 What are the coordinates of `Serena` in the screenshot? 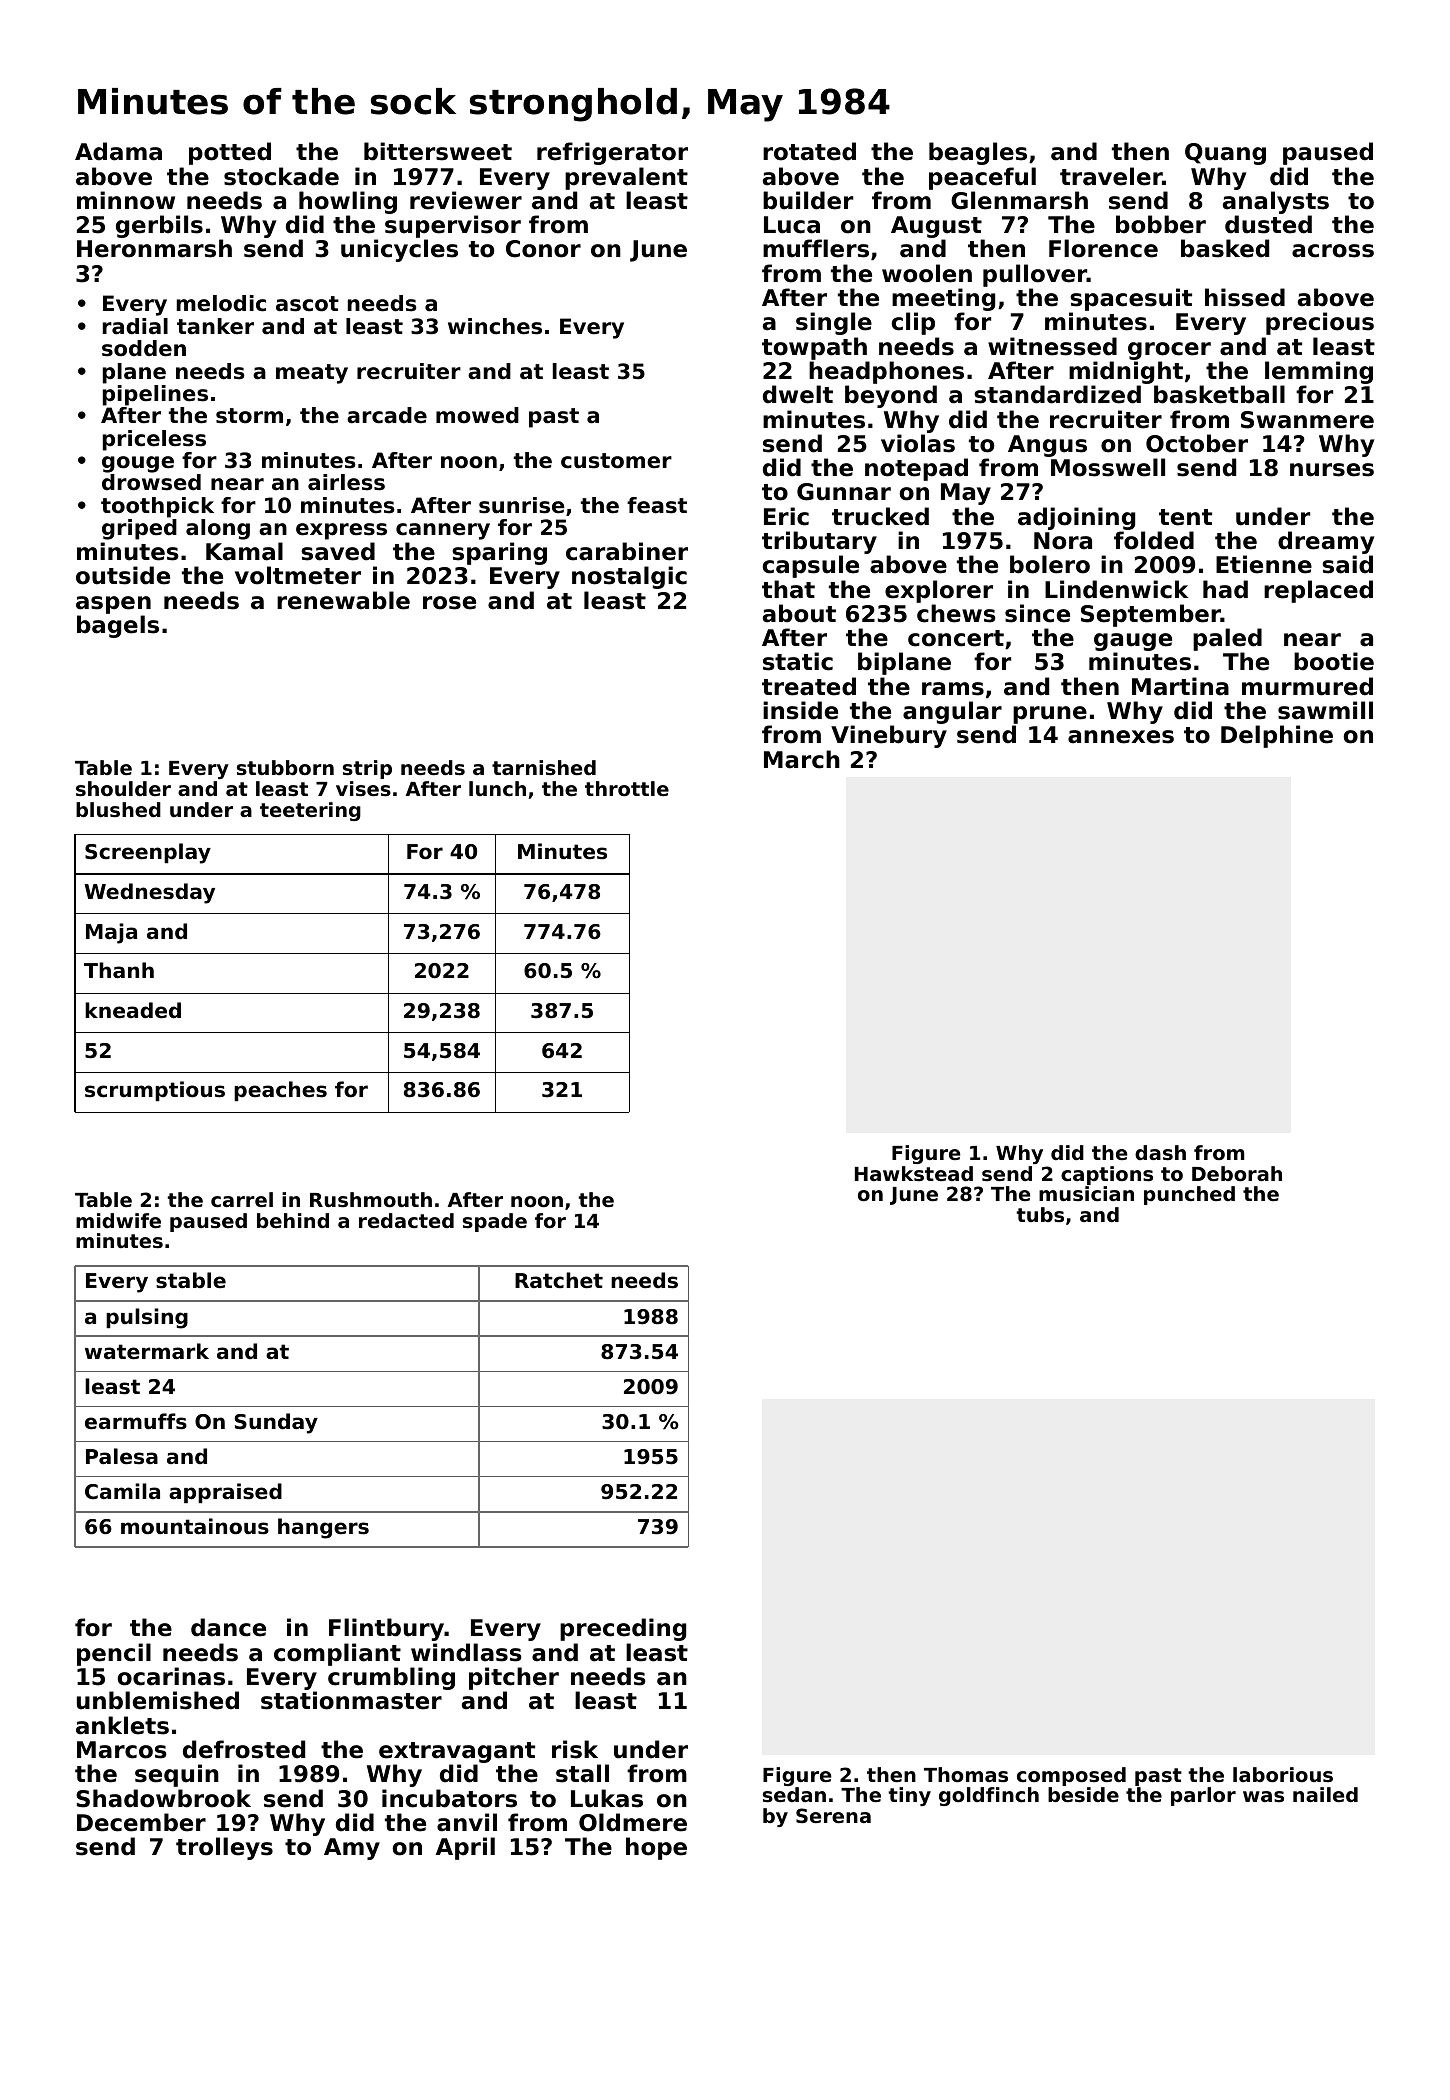 It's located at (833, 1815).
